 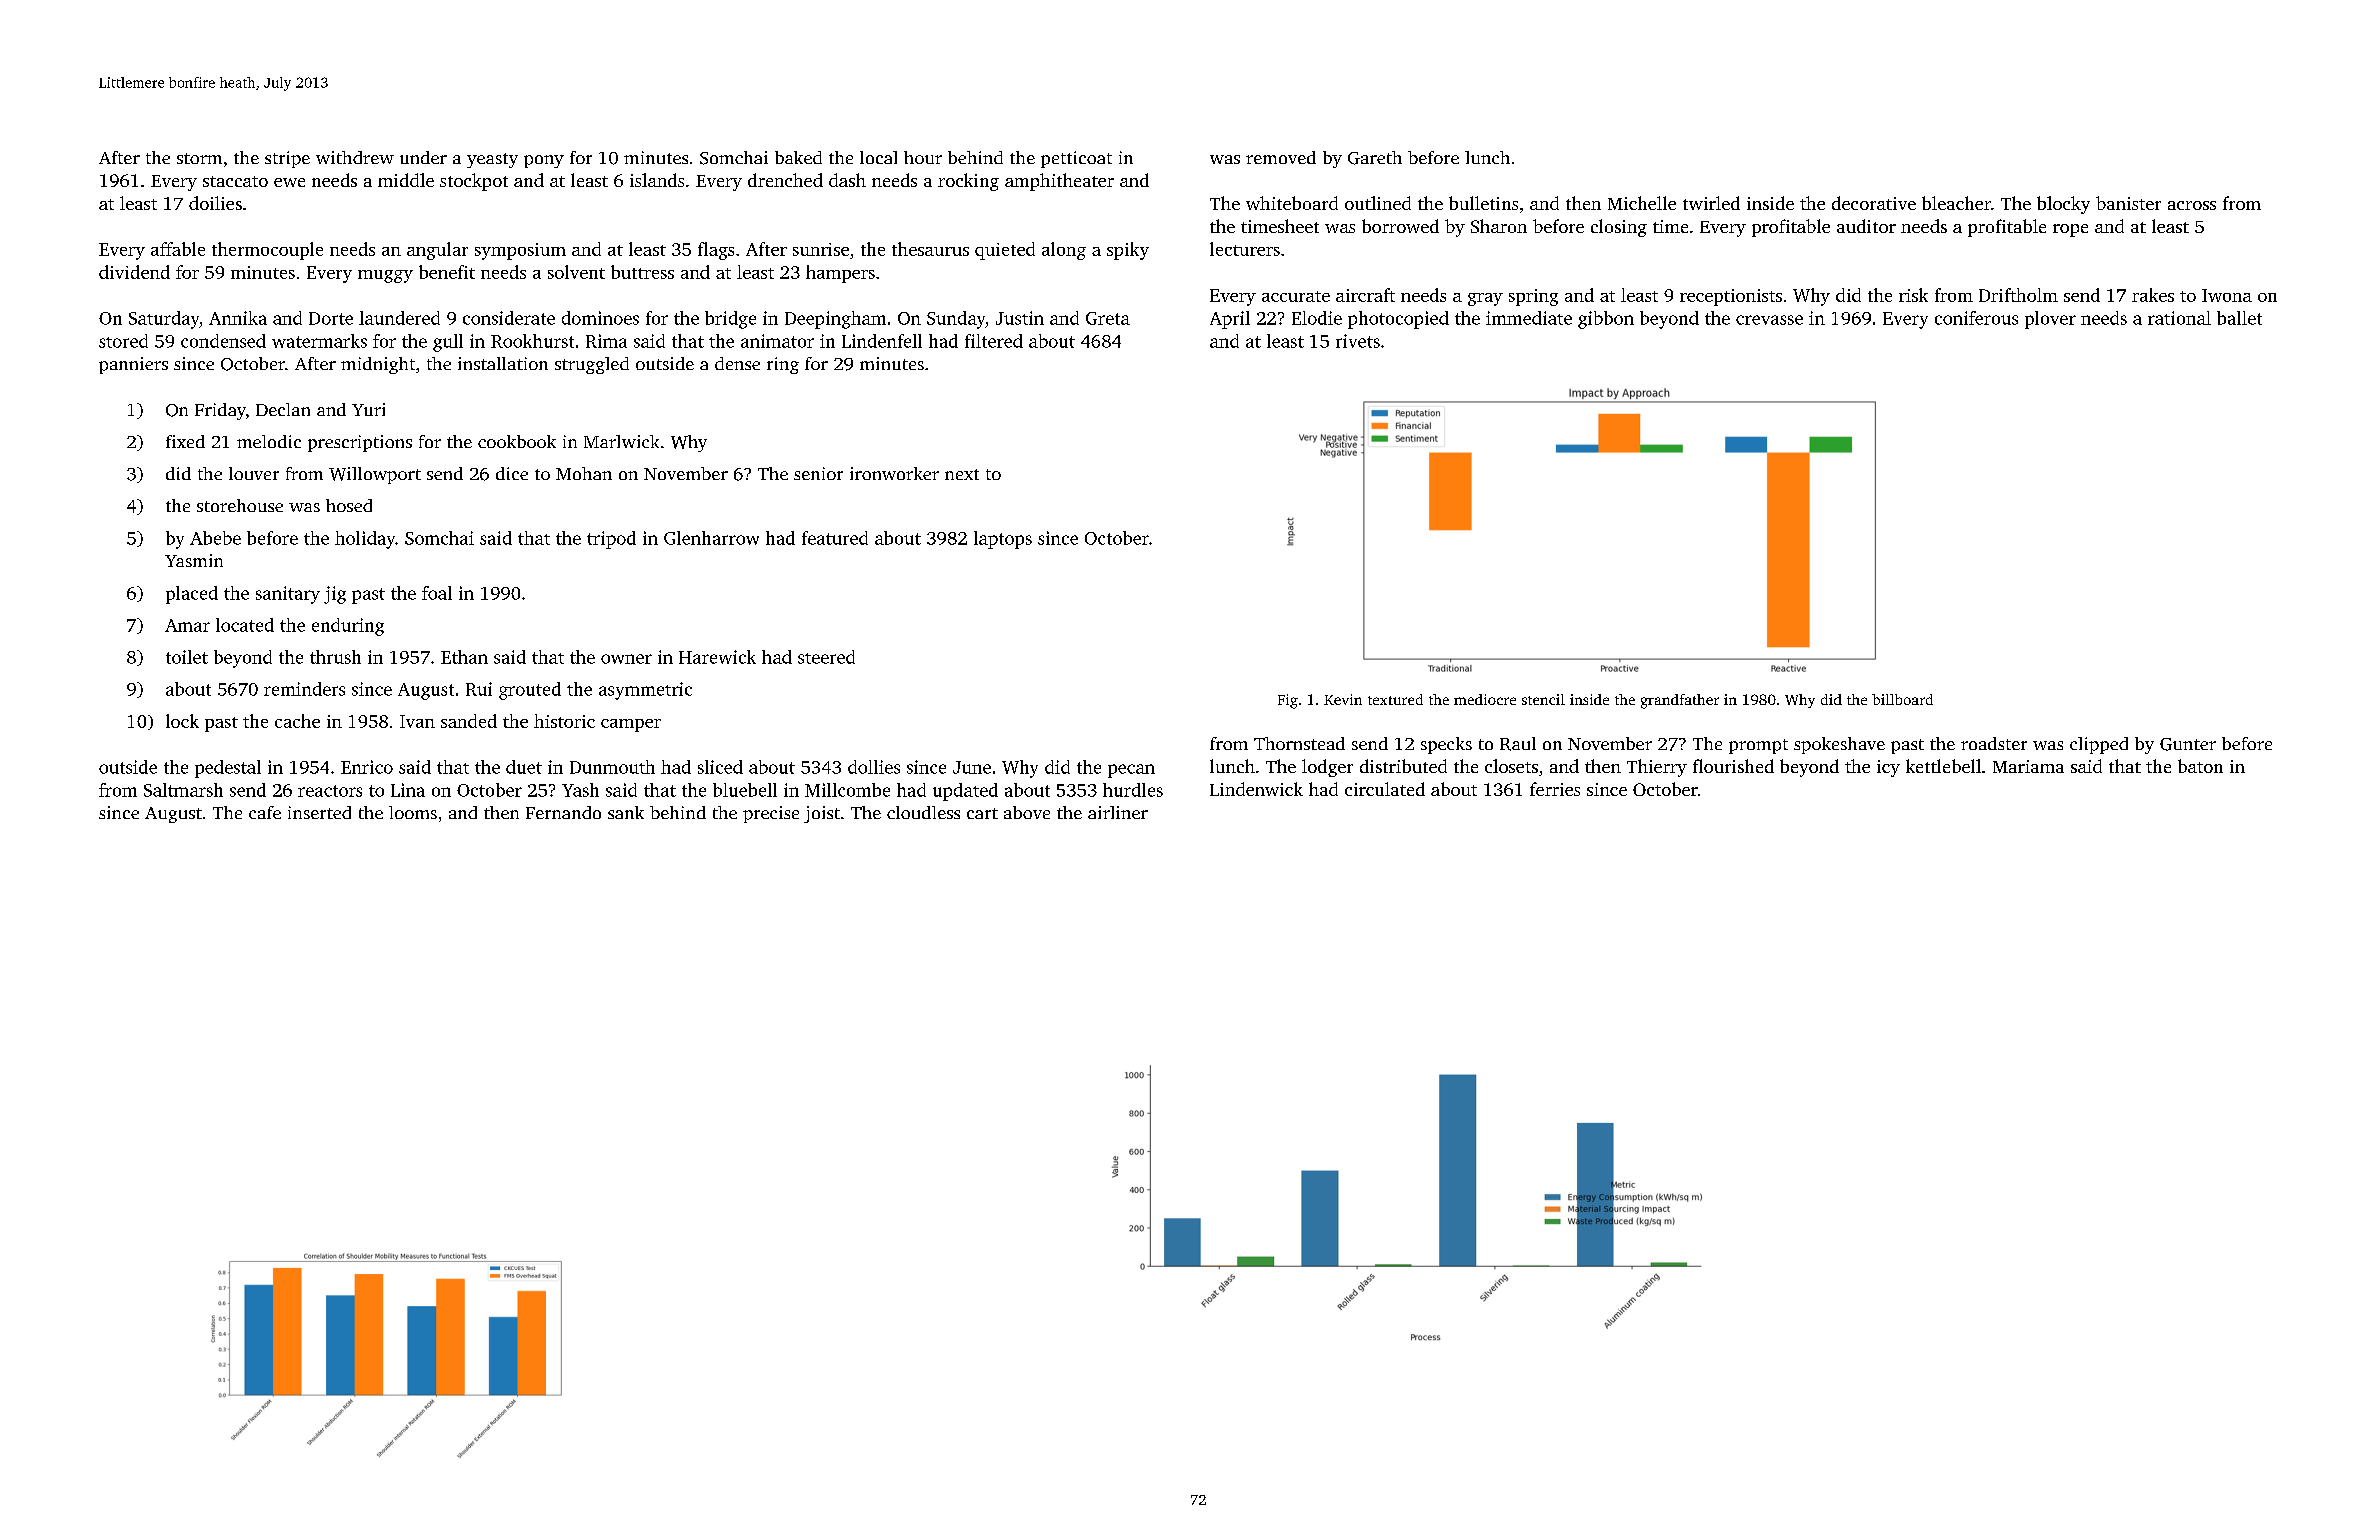 I want to click on baked, so click(x=798, y=157).
